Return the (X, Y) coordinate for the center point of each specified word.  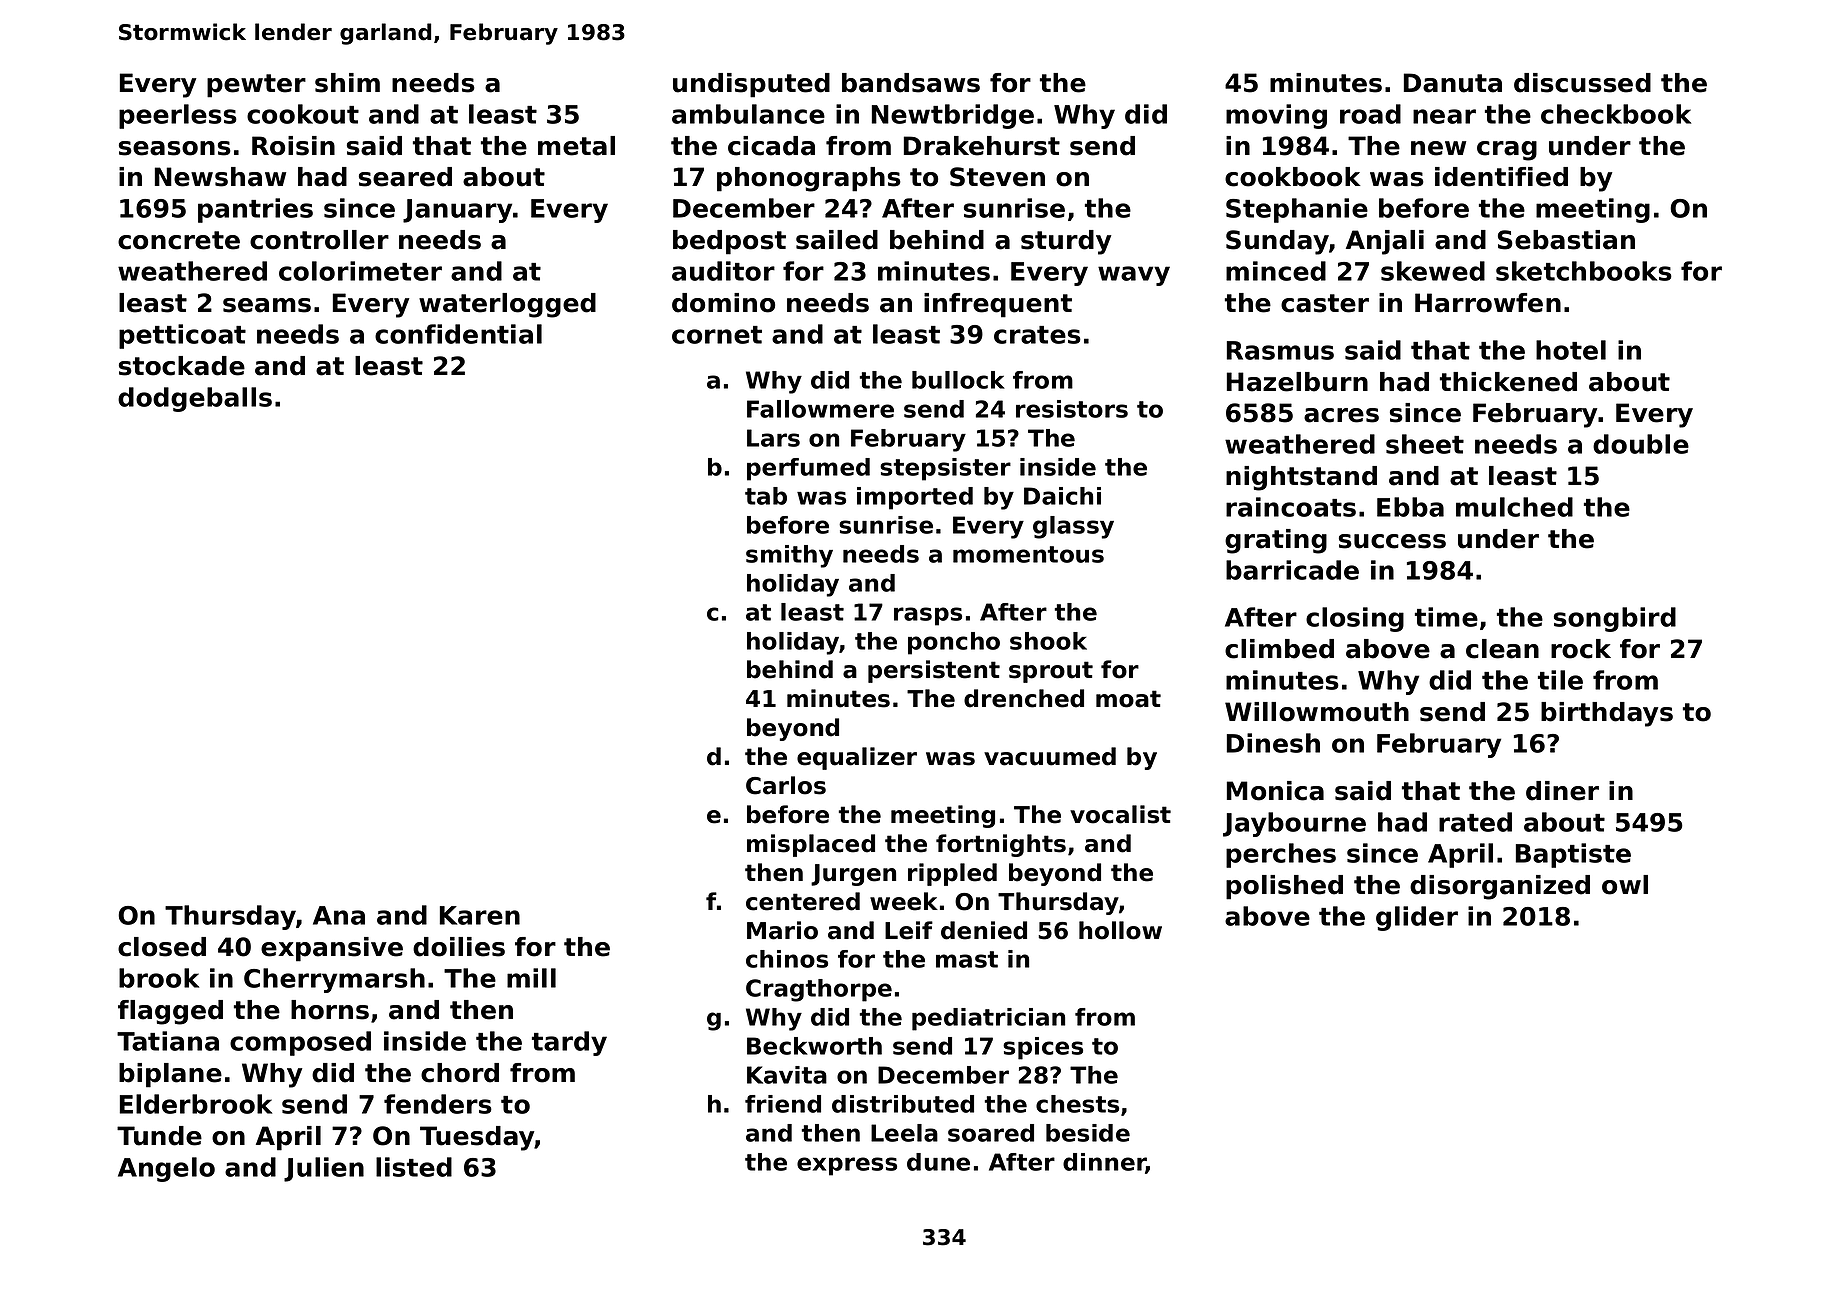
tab (766, 496)
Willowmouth (1317, 712)
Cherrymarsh (334, 980)
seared (405, 177)
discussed (1582, 83)
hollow (1120, 930)
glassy (1073, 527)
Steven (997, 177)
